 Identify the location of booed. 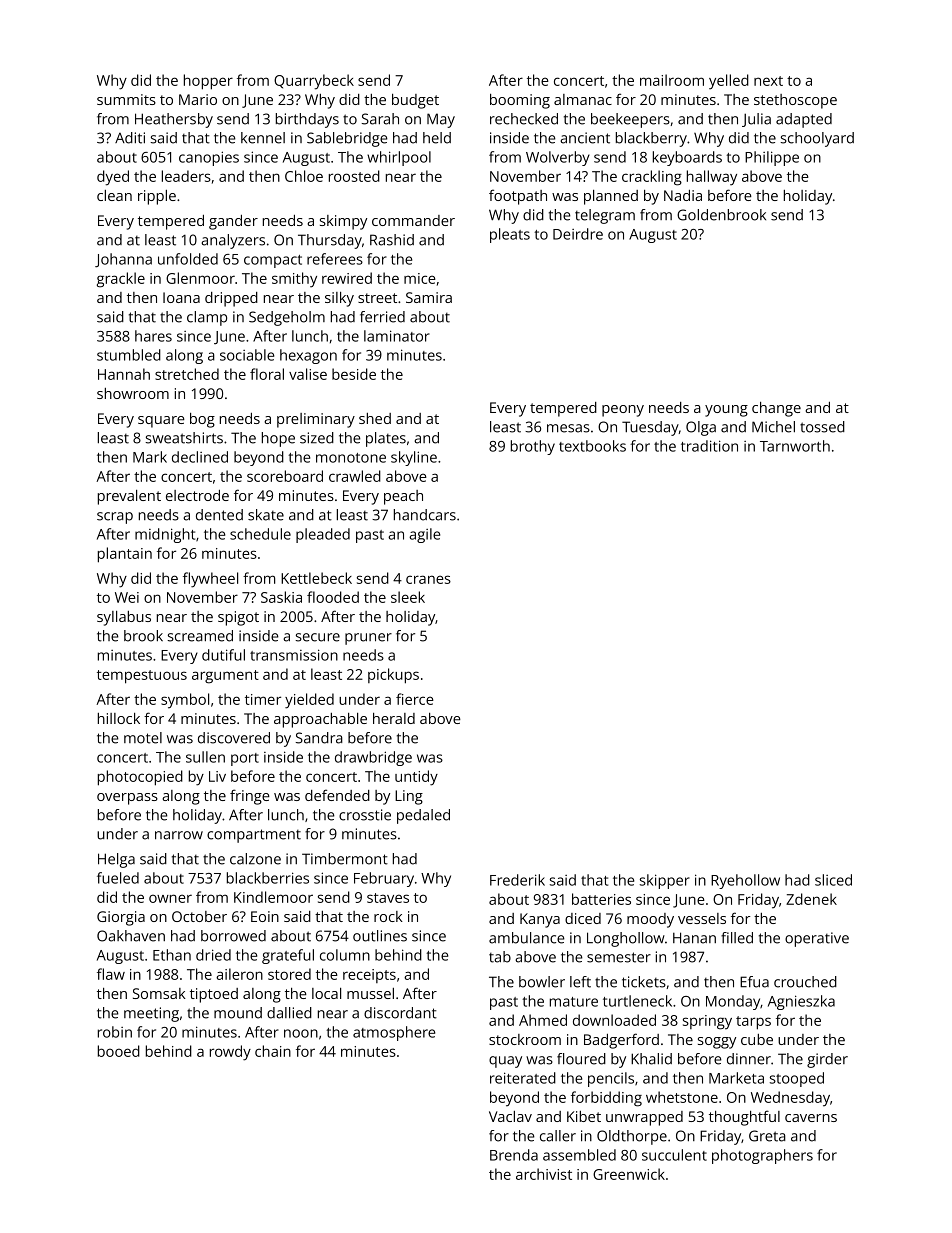
(119, 1051).
